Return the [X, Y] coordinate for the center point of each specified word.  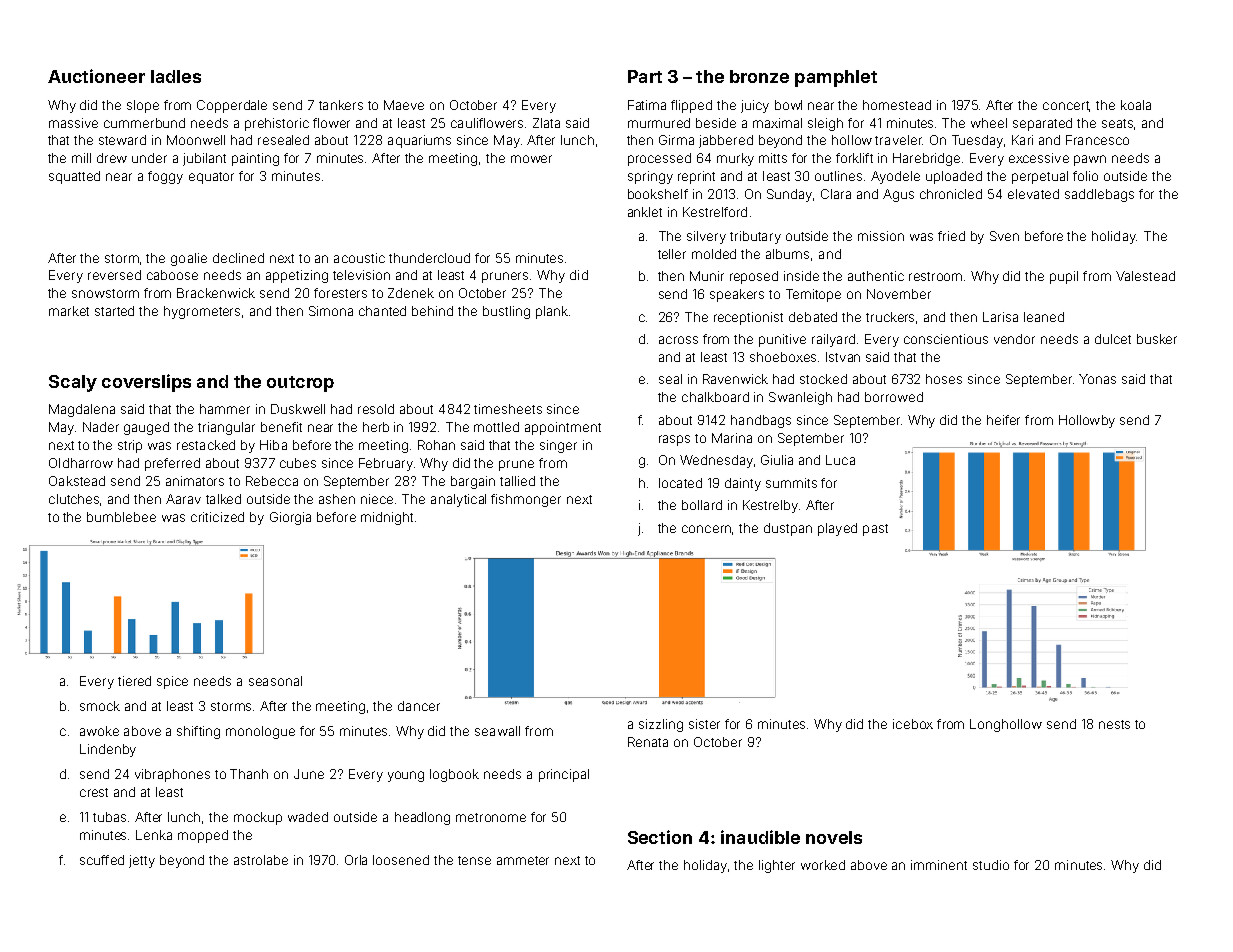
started [114, 311]
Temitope [813, 295]
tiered [134, 681]
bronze [759, 76]
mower [531, 159]
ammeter [523, 860]
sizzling [661, 725]
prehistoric [277, 124]
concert [1066, 106]
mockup [258, 818]
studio [991, 865]
